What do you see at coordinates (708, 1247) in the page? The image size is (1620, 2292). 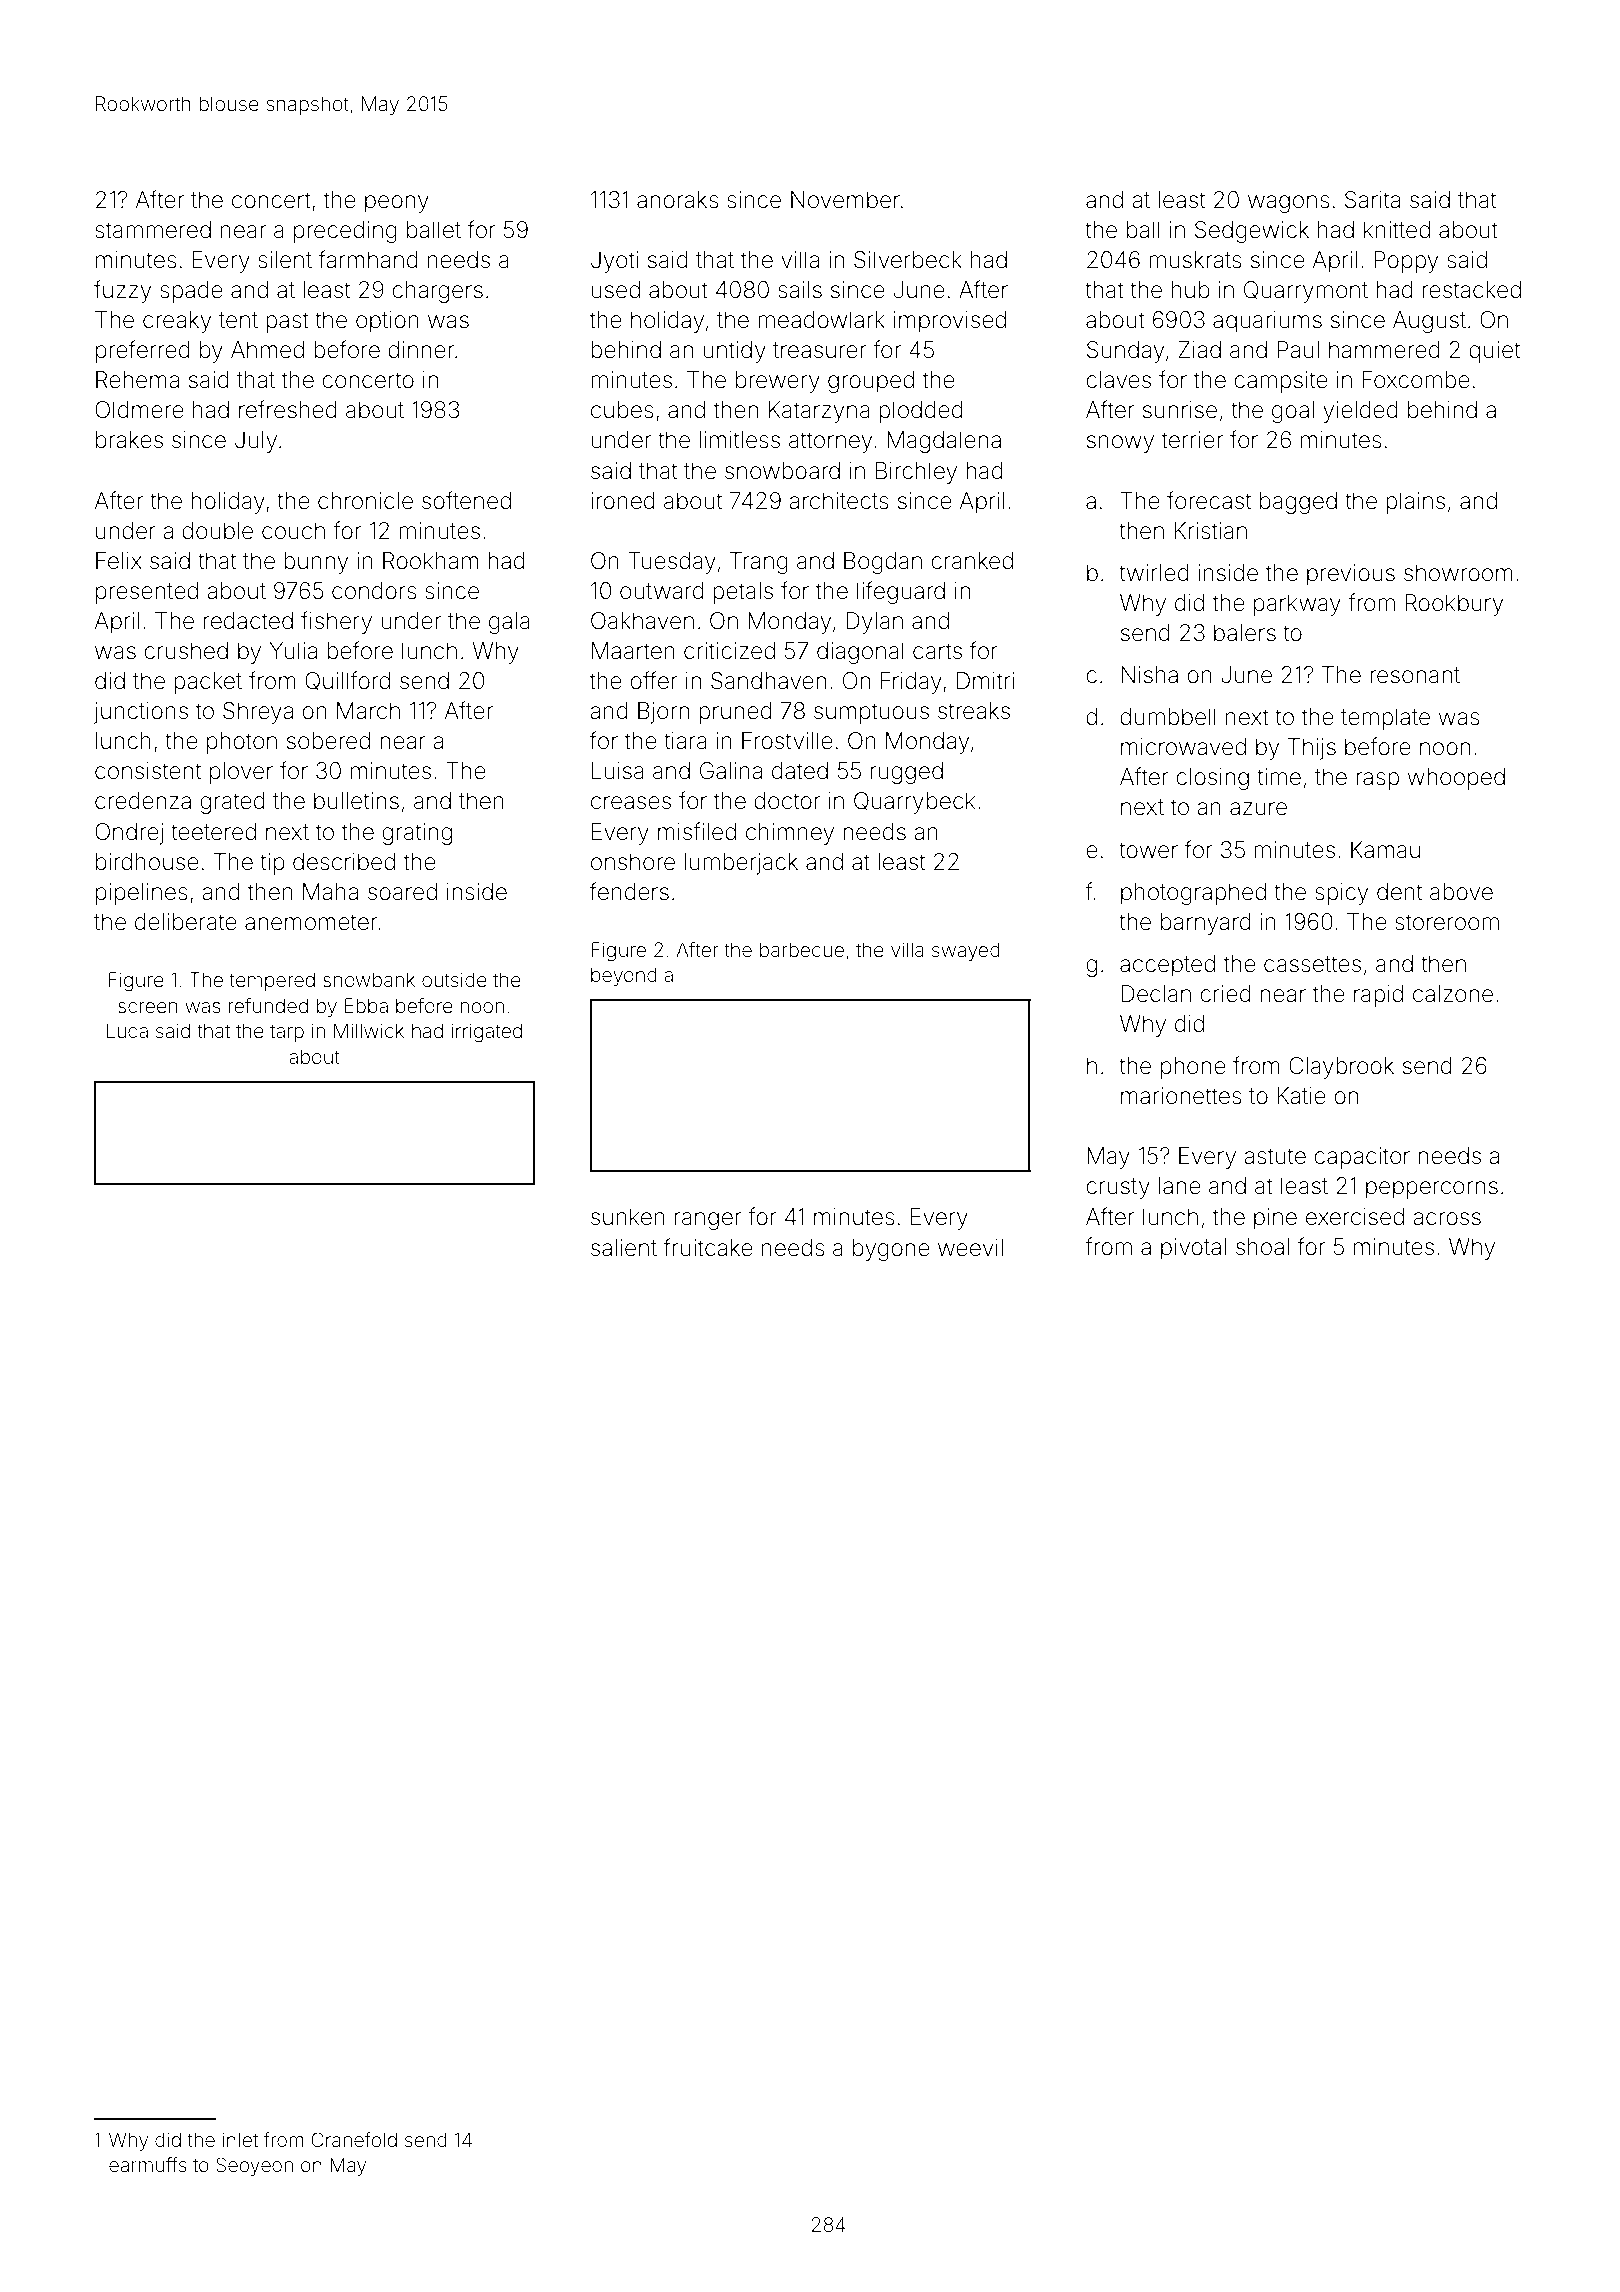 I see `fruitcake` at bounding box center [708, 1247].
